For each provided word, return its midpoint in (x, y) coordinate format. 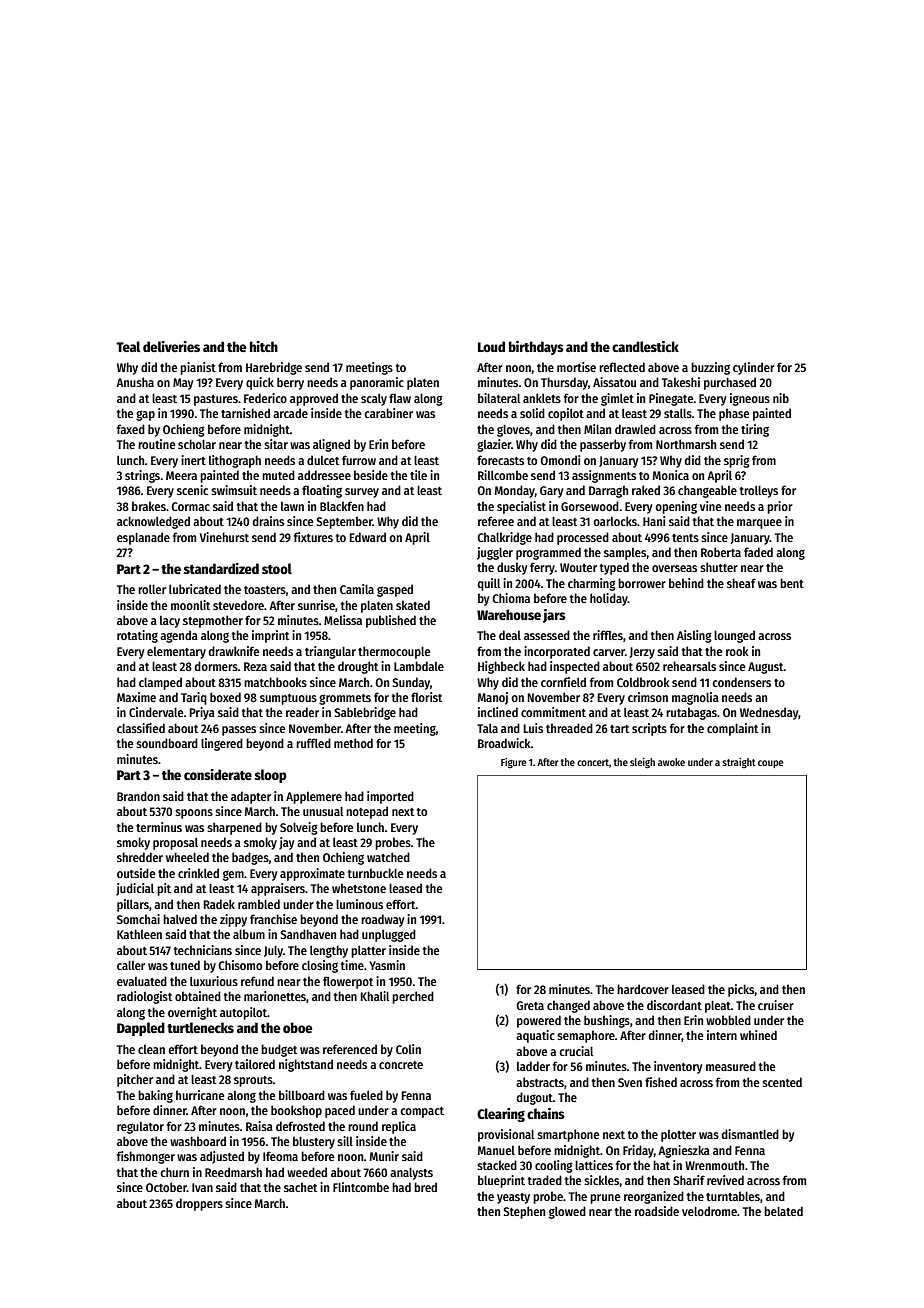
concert (593, 762)
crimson (648, 697)
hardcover (643, 989)
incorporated (557, 652)
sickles (602, 1180)
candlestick (645, 346)
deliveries (171, 346)
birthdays (536, 348)
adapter (251, 797)
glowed (567, 1212)
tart (619, 729)
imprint (270, 636)
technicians (203, 950)
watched (388, 857)
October (166, 1187)
